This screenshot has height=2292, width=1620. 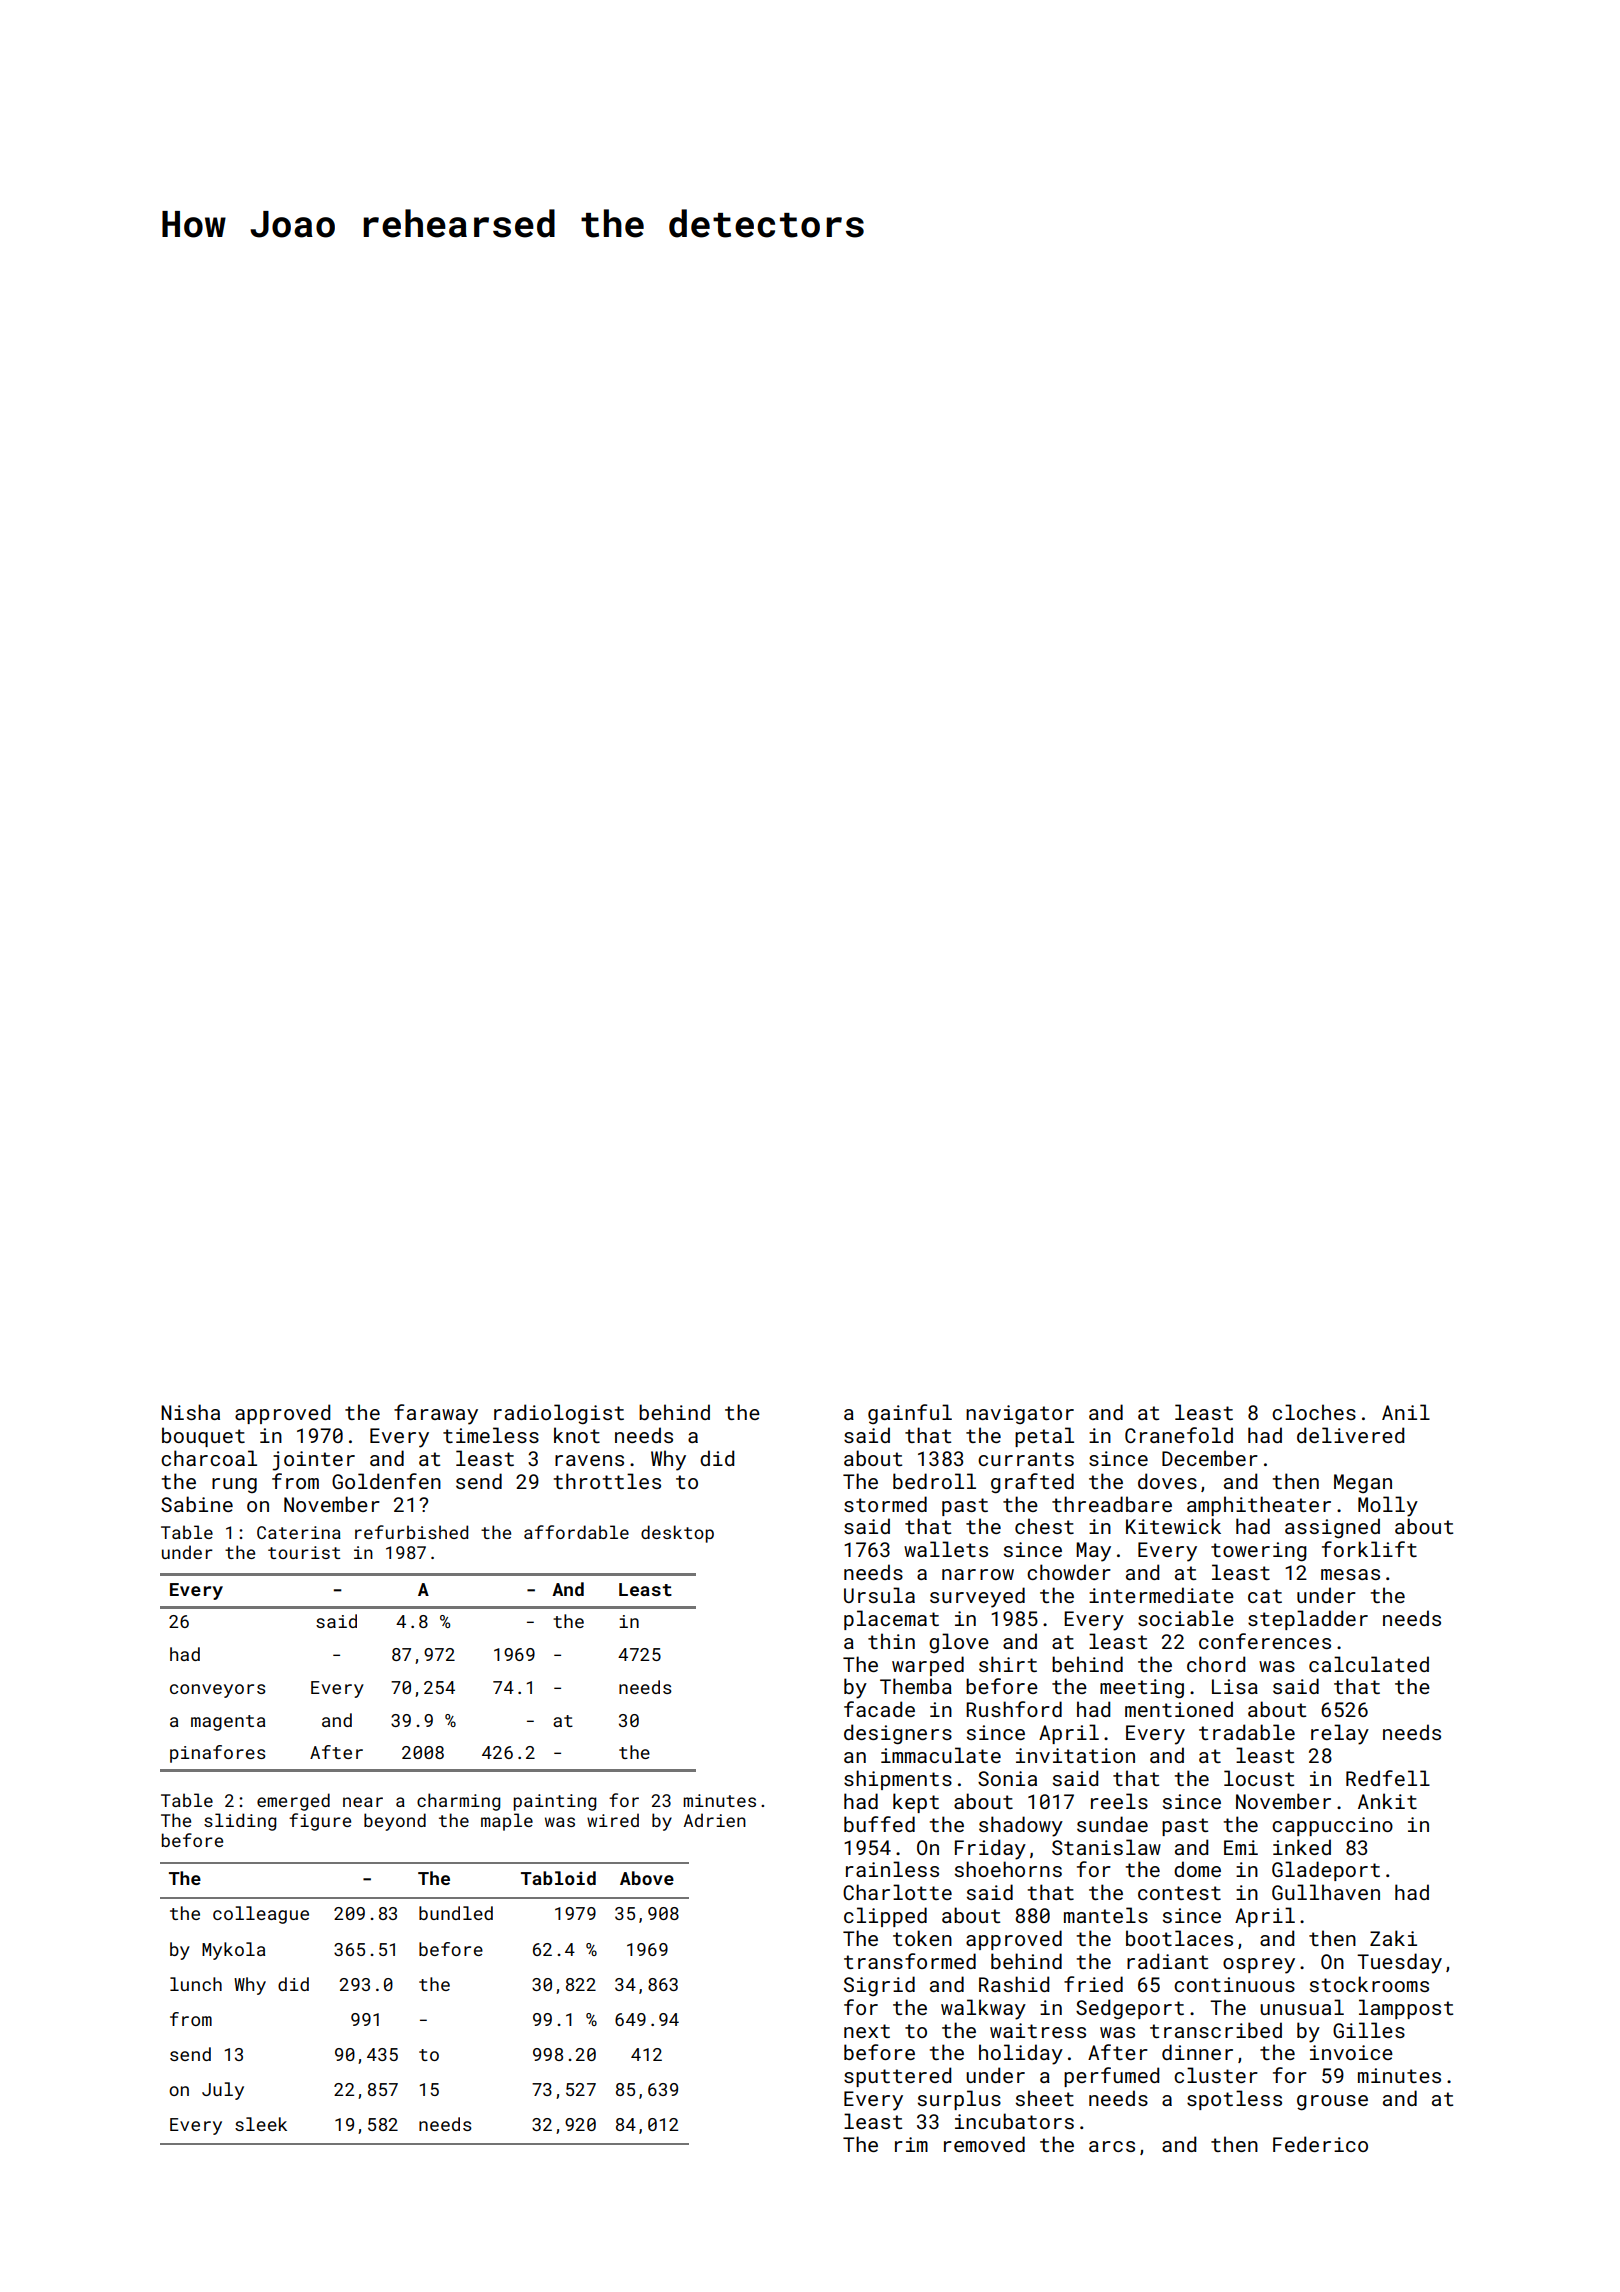 I want to click on magenta, so click(x=228, y=1723).
